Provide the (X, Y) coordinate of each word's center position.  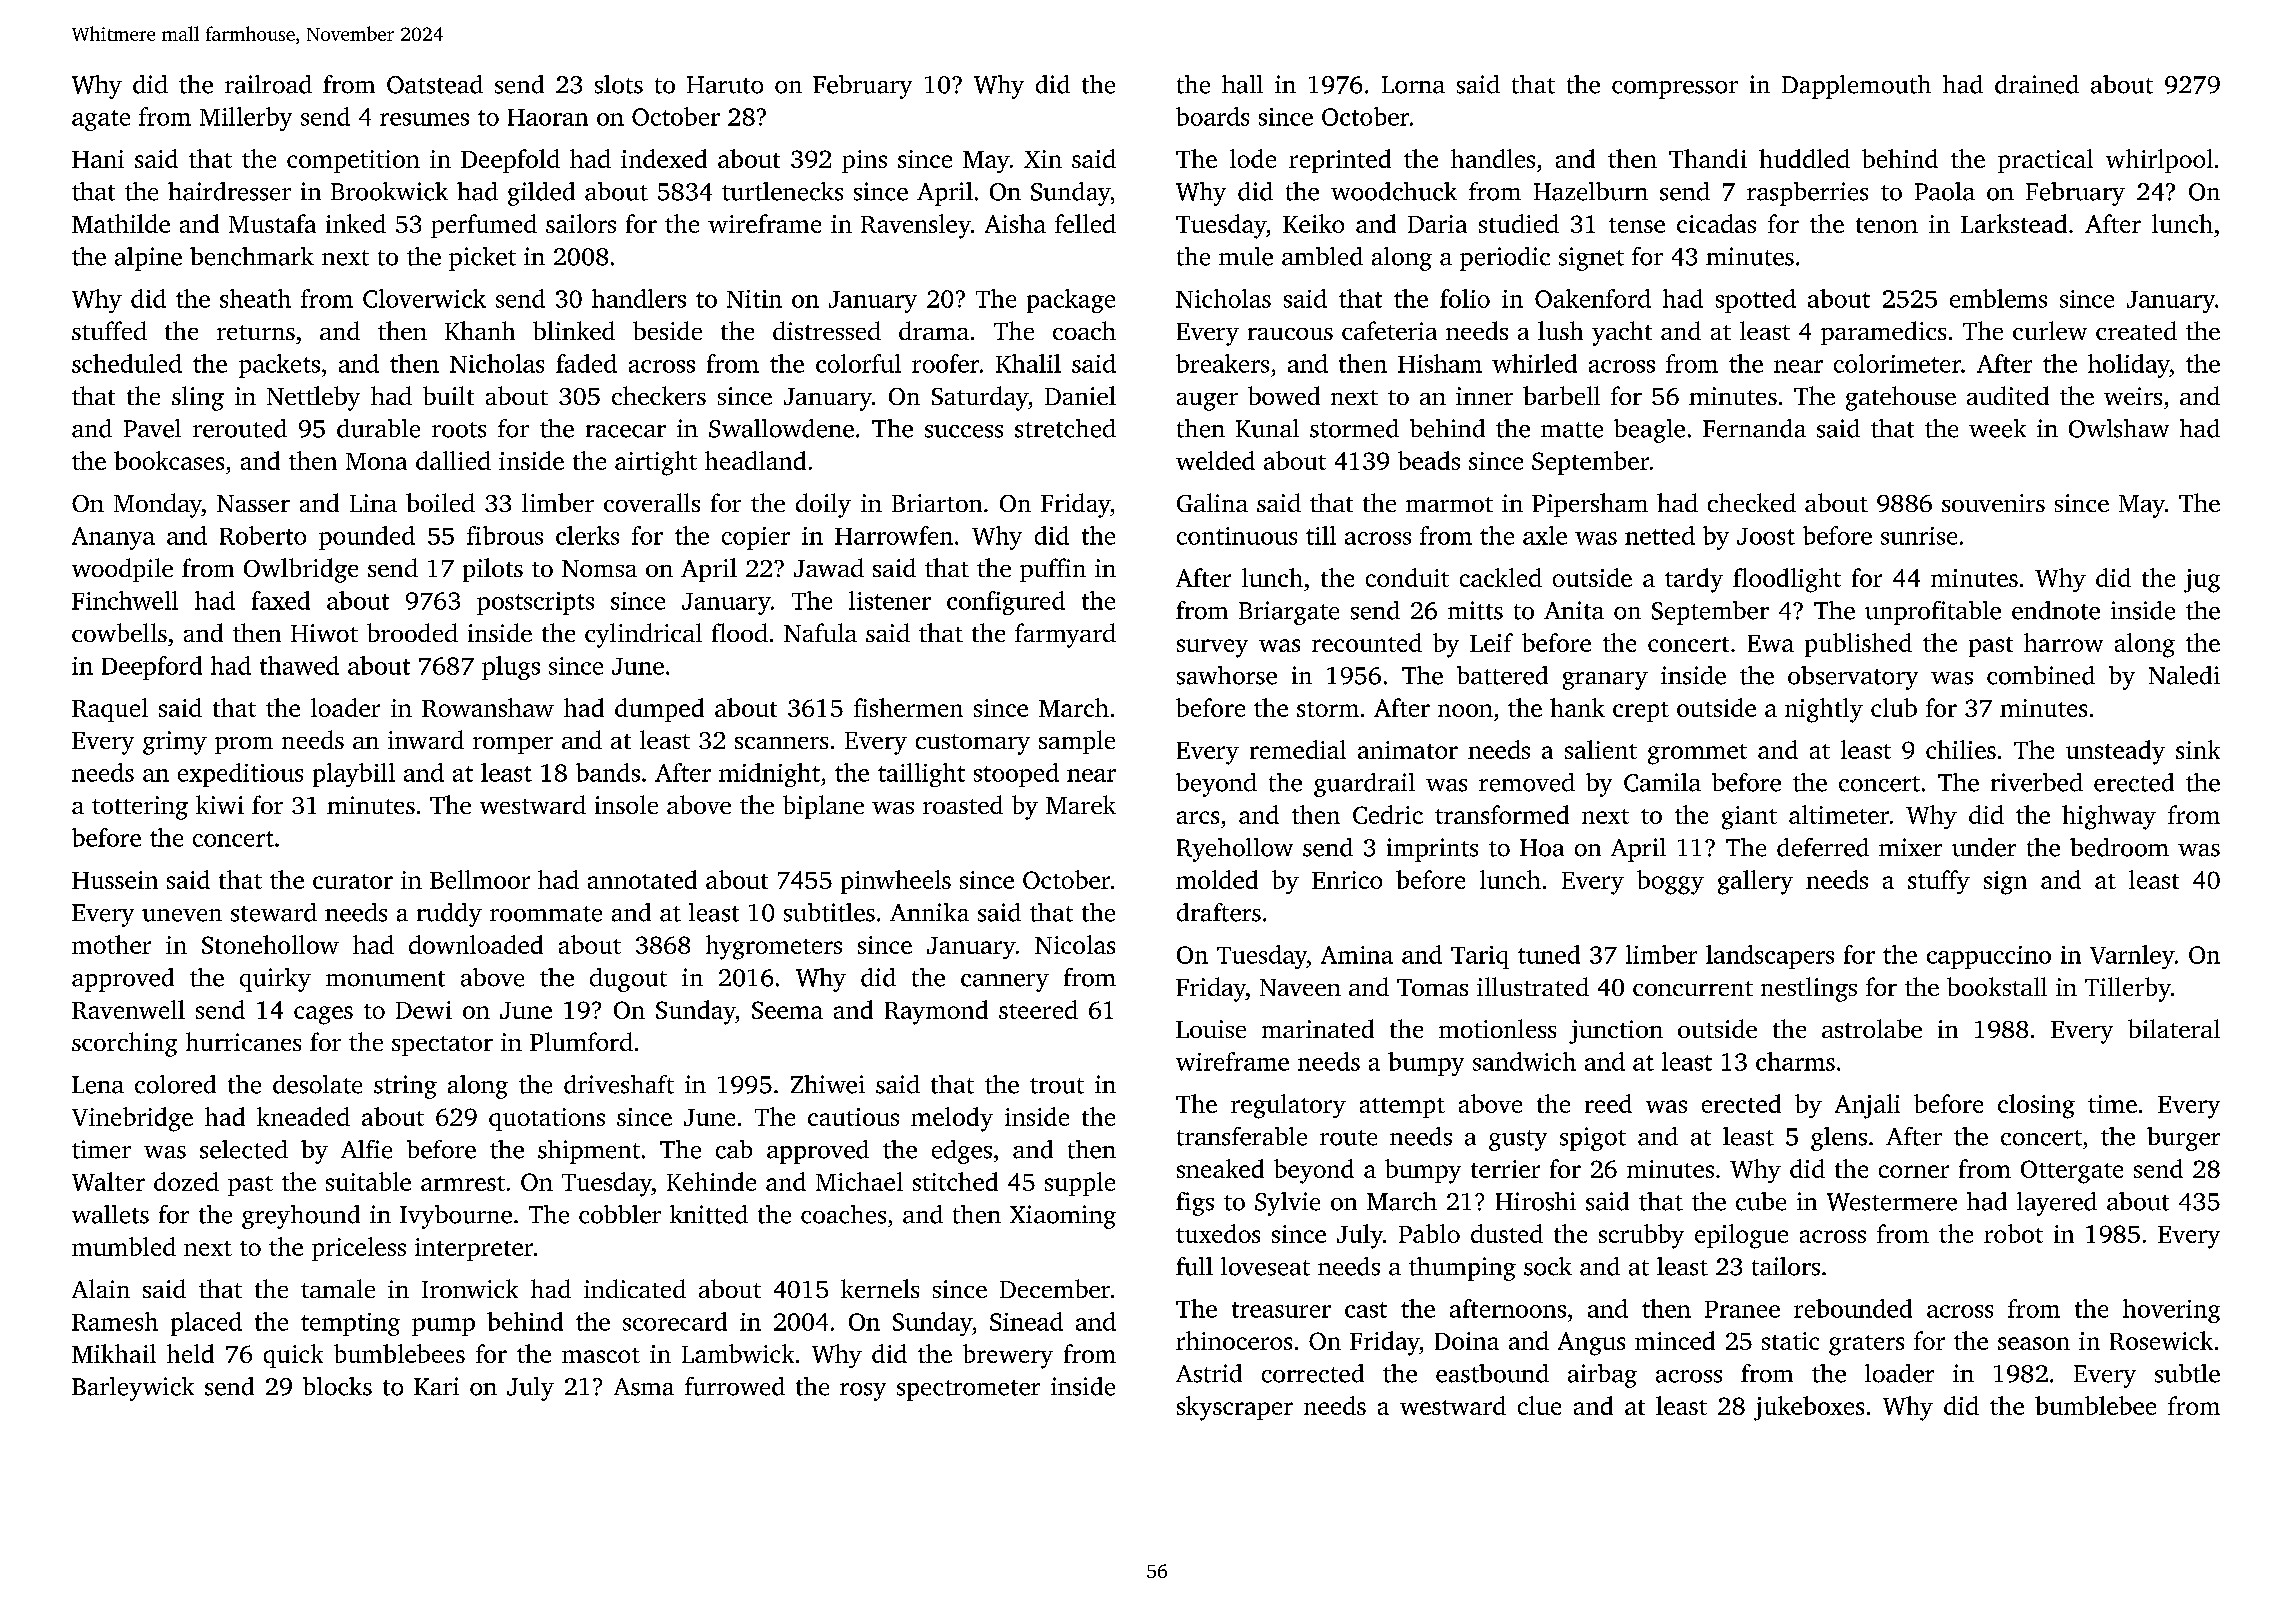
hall (1242, 84)
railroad (268, 84)
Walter (108, 1181)
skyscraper (1235, 1408)
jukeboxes (1809, 1408)
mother (111, 944)
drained (2037, 84)
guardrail (1364, 785)
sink (2198, 749)
